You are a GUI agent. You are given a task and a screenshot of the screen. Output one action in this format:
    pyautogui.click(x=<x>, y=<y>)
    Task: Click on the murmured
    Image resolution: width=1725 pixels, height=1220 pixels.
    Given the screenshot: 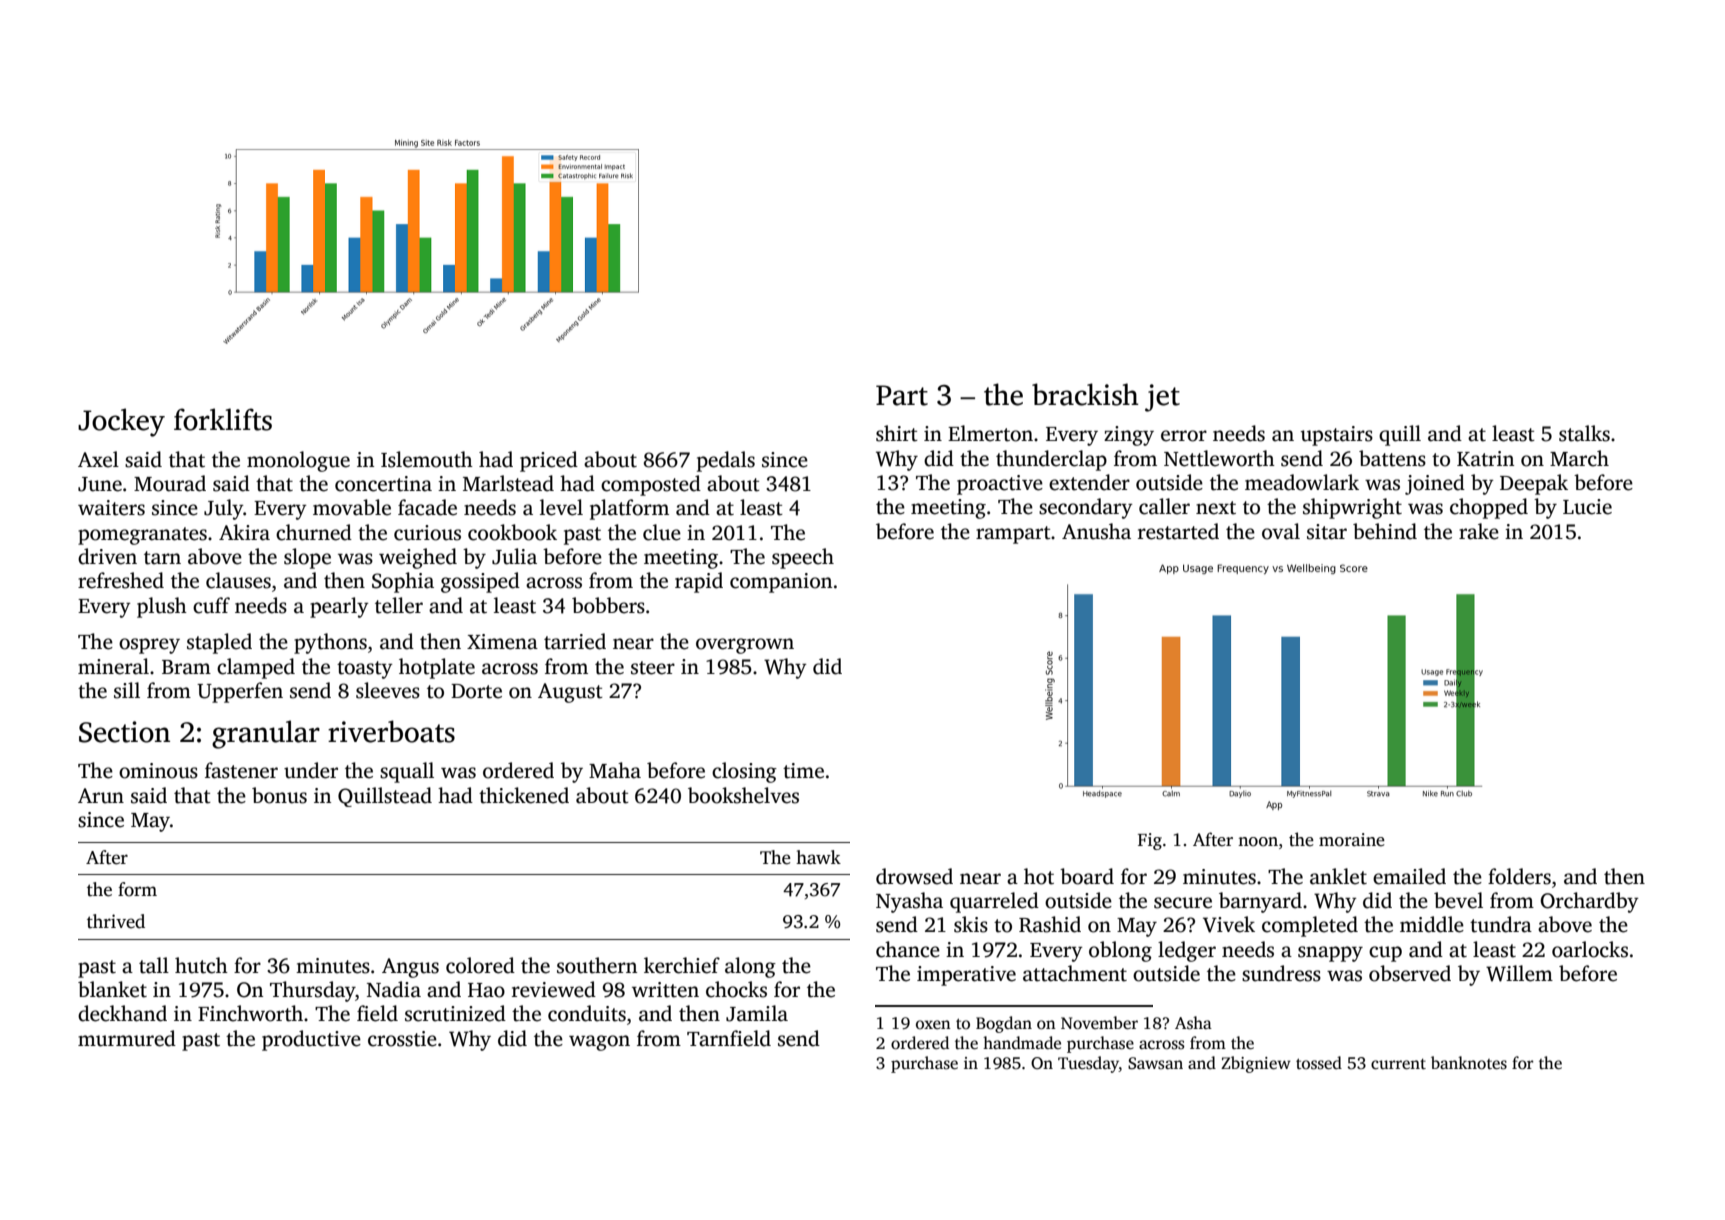 What is the action you would take?
    pyautogui.click(x=127, y=1038)
